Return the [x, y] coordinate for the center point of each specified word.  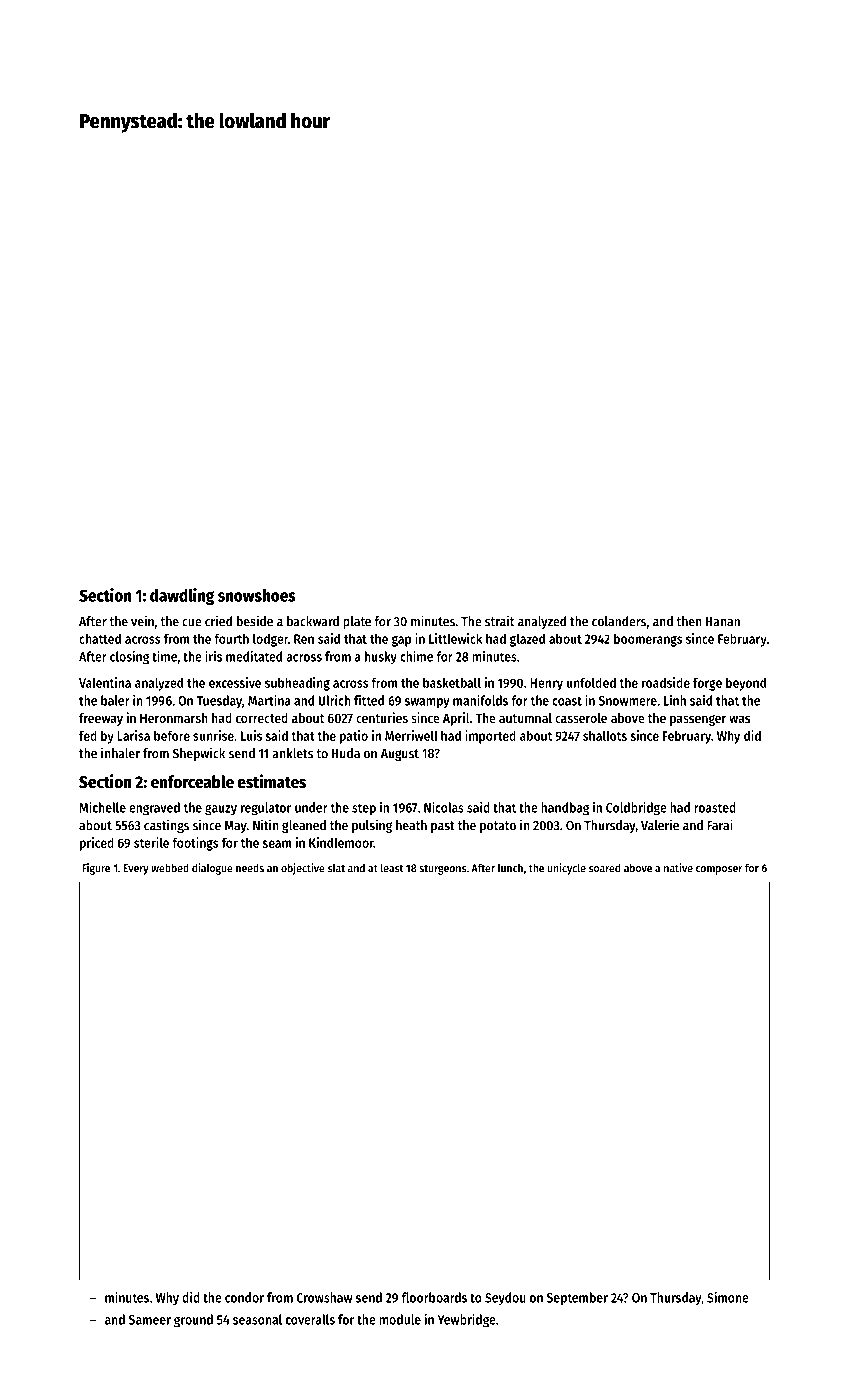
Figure [96, 869]
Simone [728, 1297]
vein [142, 621]
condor [244, 1297]
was [739, 719]
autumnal [525, 718]
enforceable [192, 782]
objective [303, 869]
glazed [527, 640]
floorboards [434, 1297]
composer [719, 870]
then [689, 621]
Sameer [150, 1320]
